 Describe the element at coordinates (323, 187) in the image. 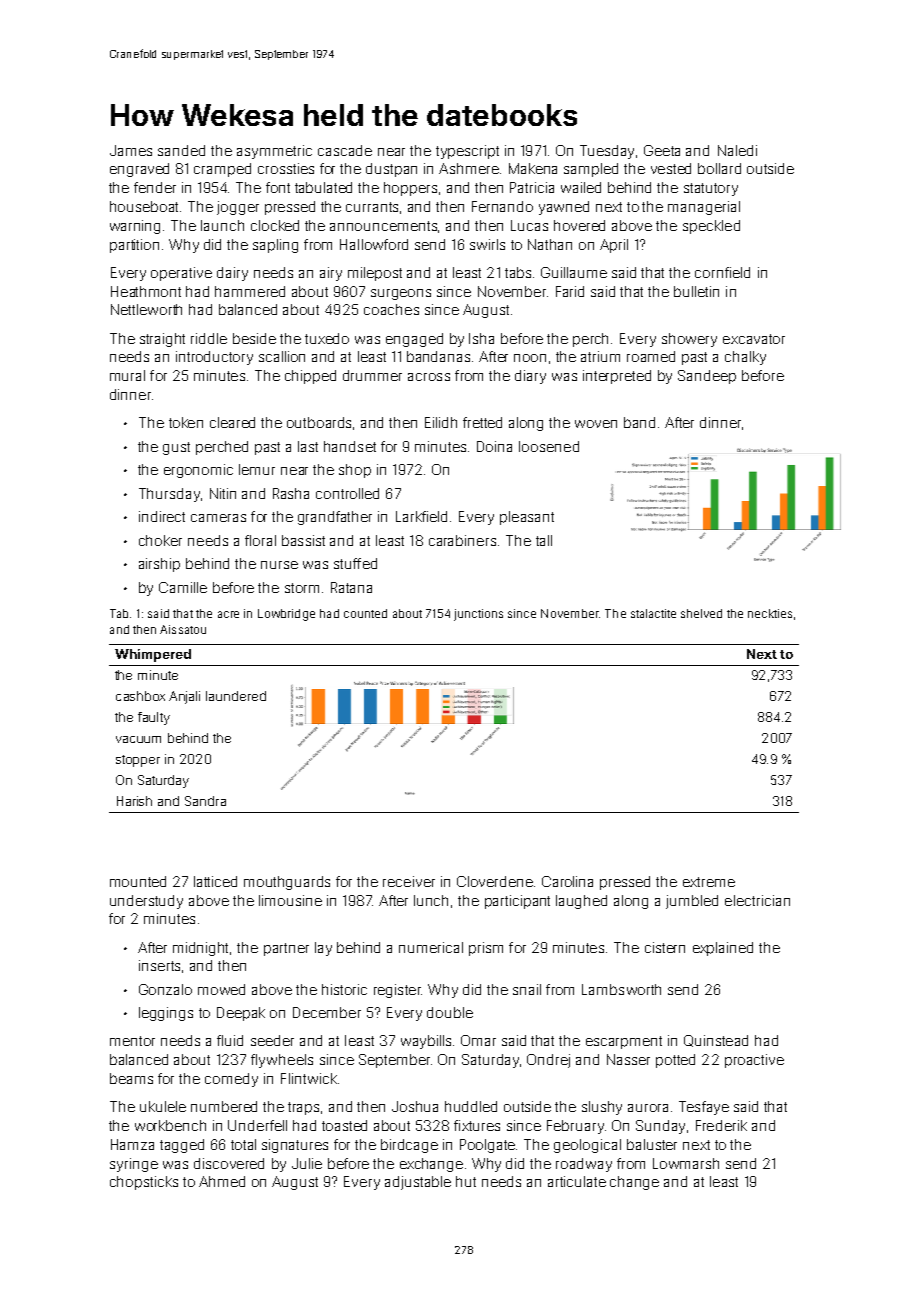

I see `tabulated` at that location.
